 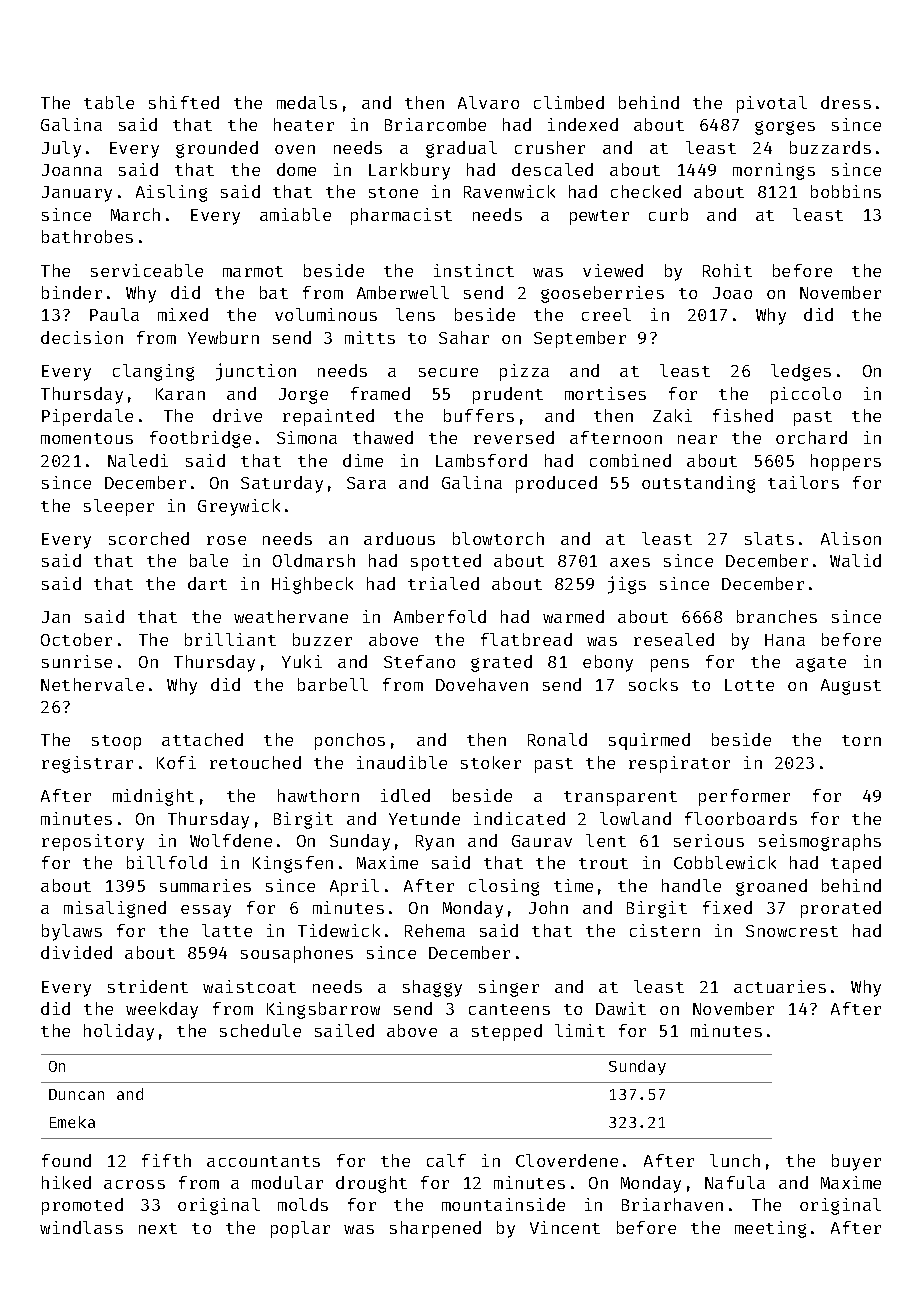 I want to click on dress, so click(x=846, y=102).
